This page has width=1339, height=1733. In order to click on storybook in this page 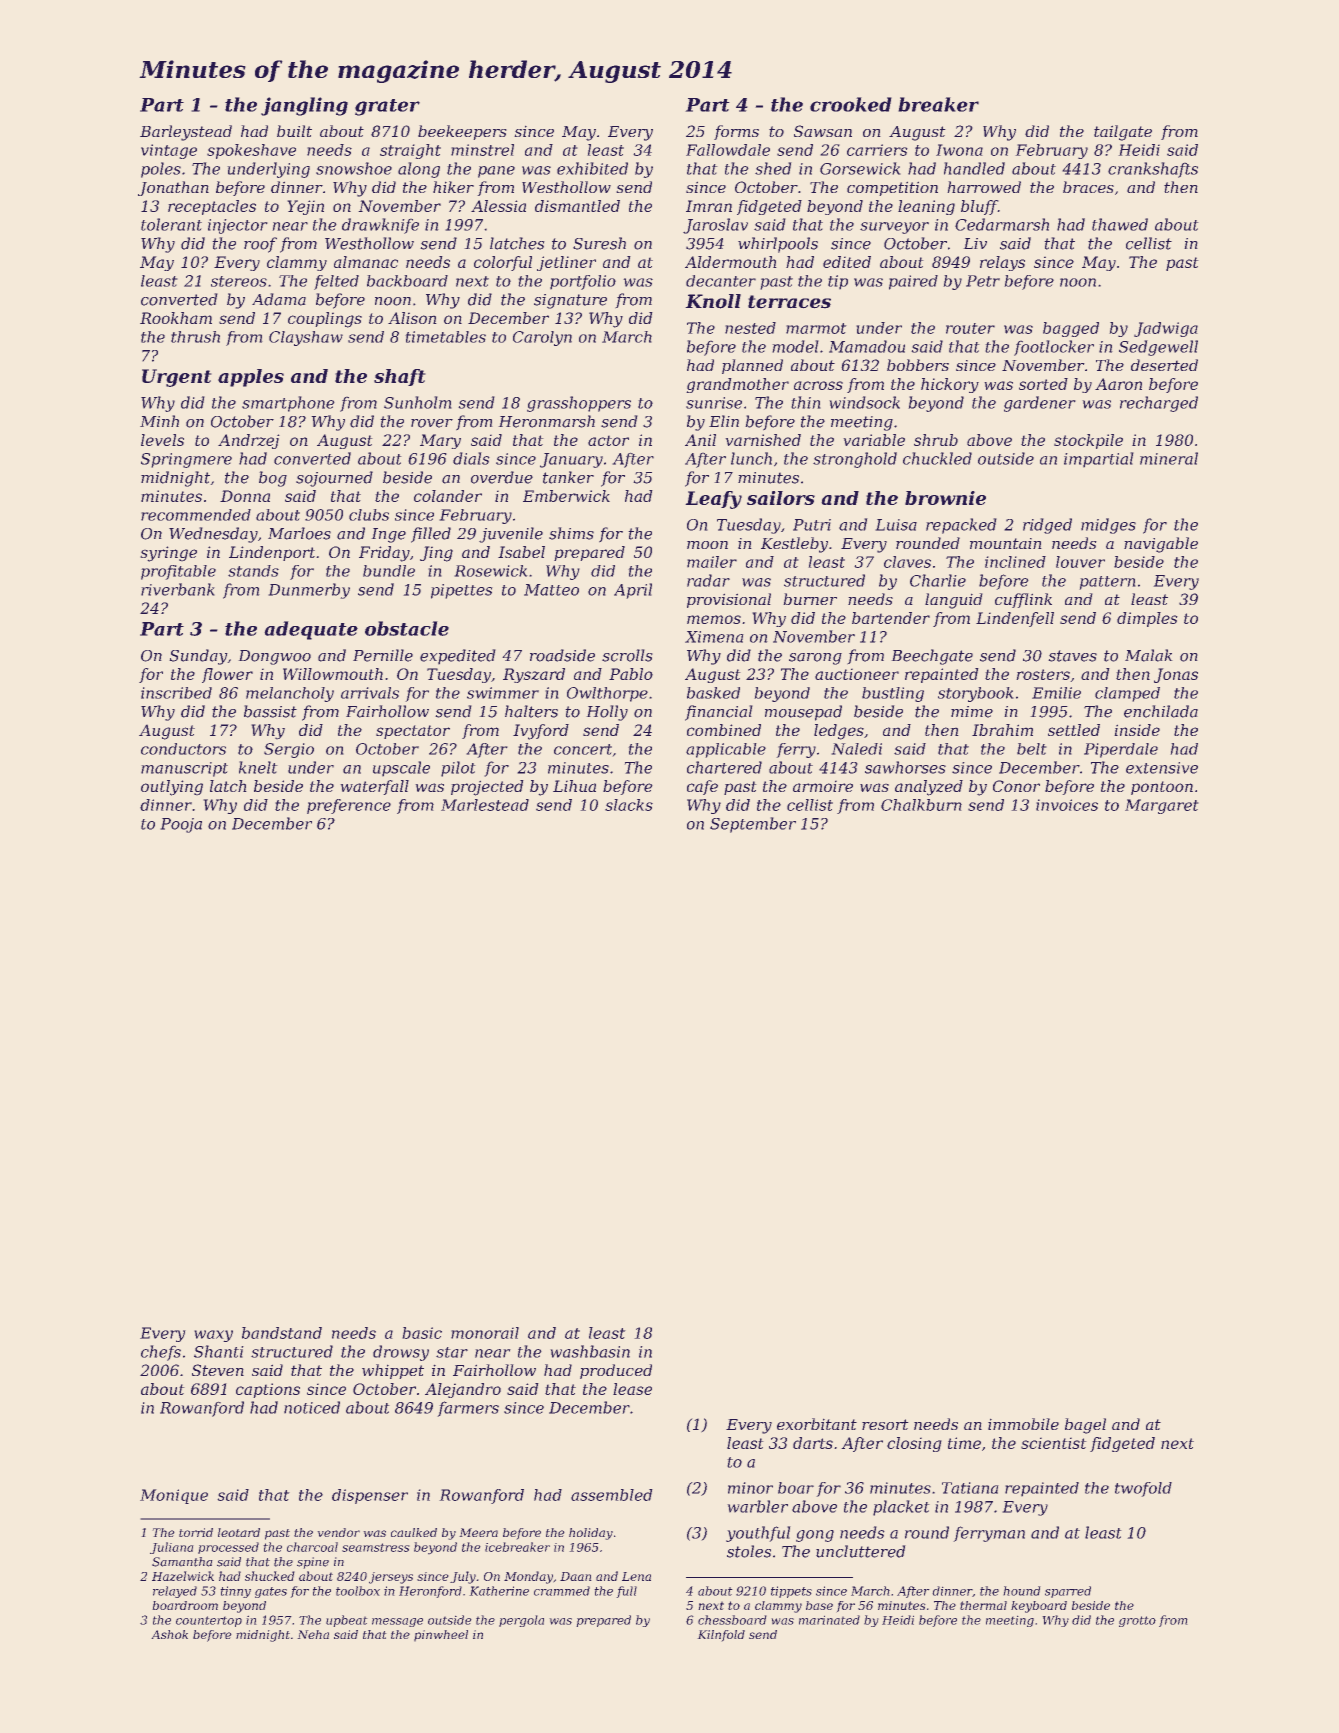, I will do `click(975, 694)`.
